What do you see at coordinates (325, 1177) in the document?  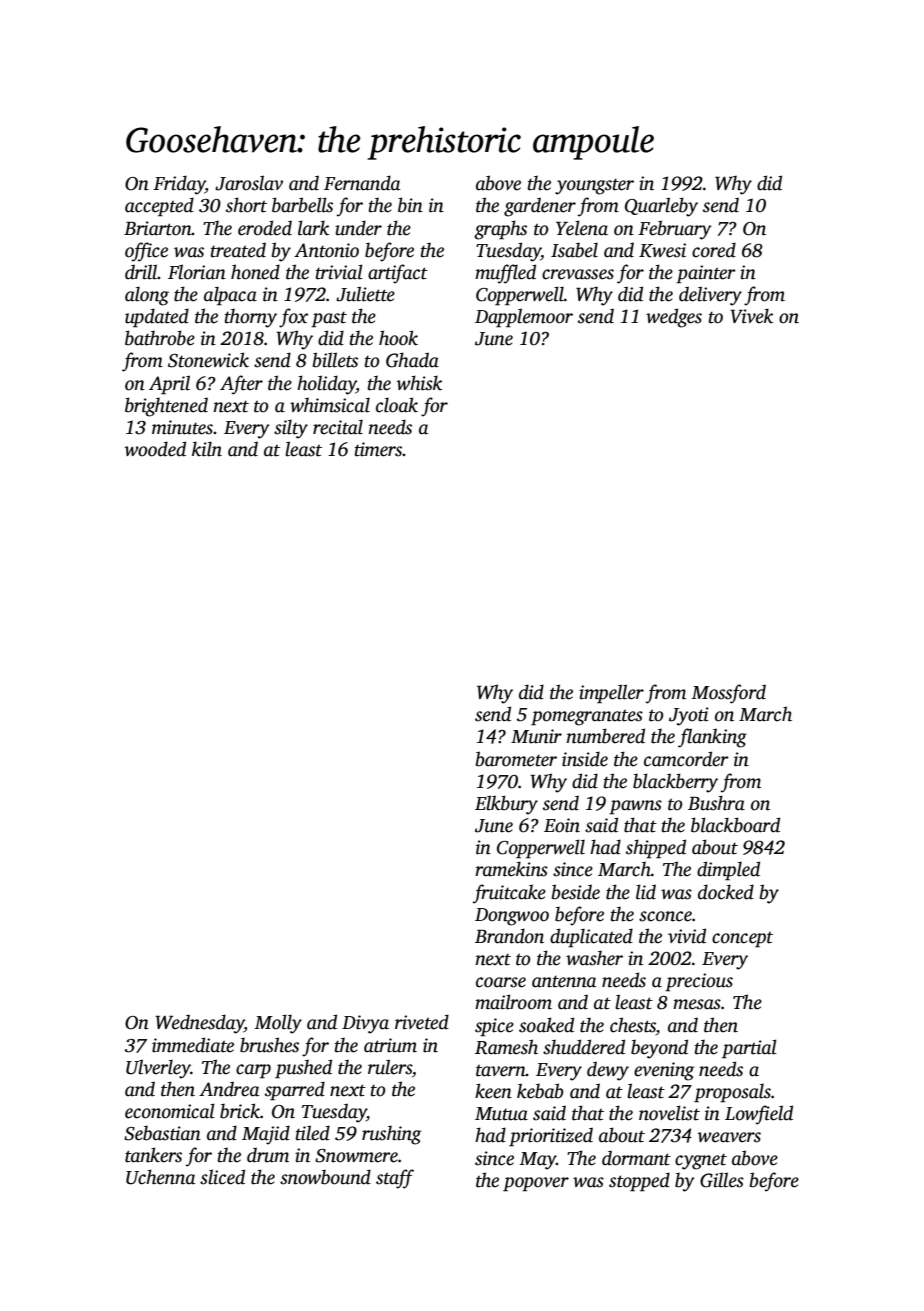 I see `snowbound` at bounding box center [325, 1177].
